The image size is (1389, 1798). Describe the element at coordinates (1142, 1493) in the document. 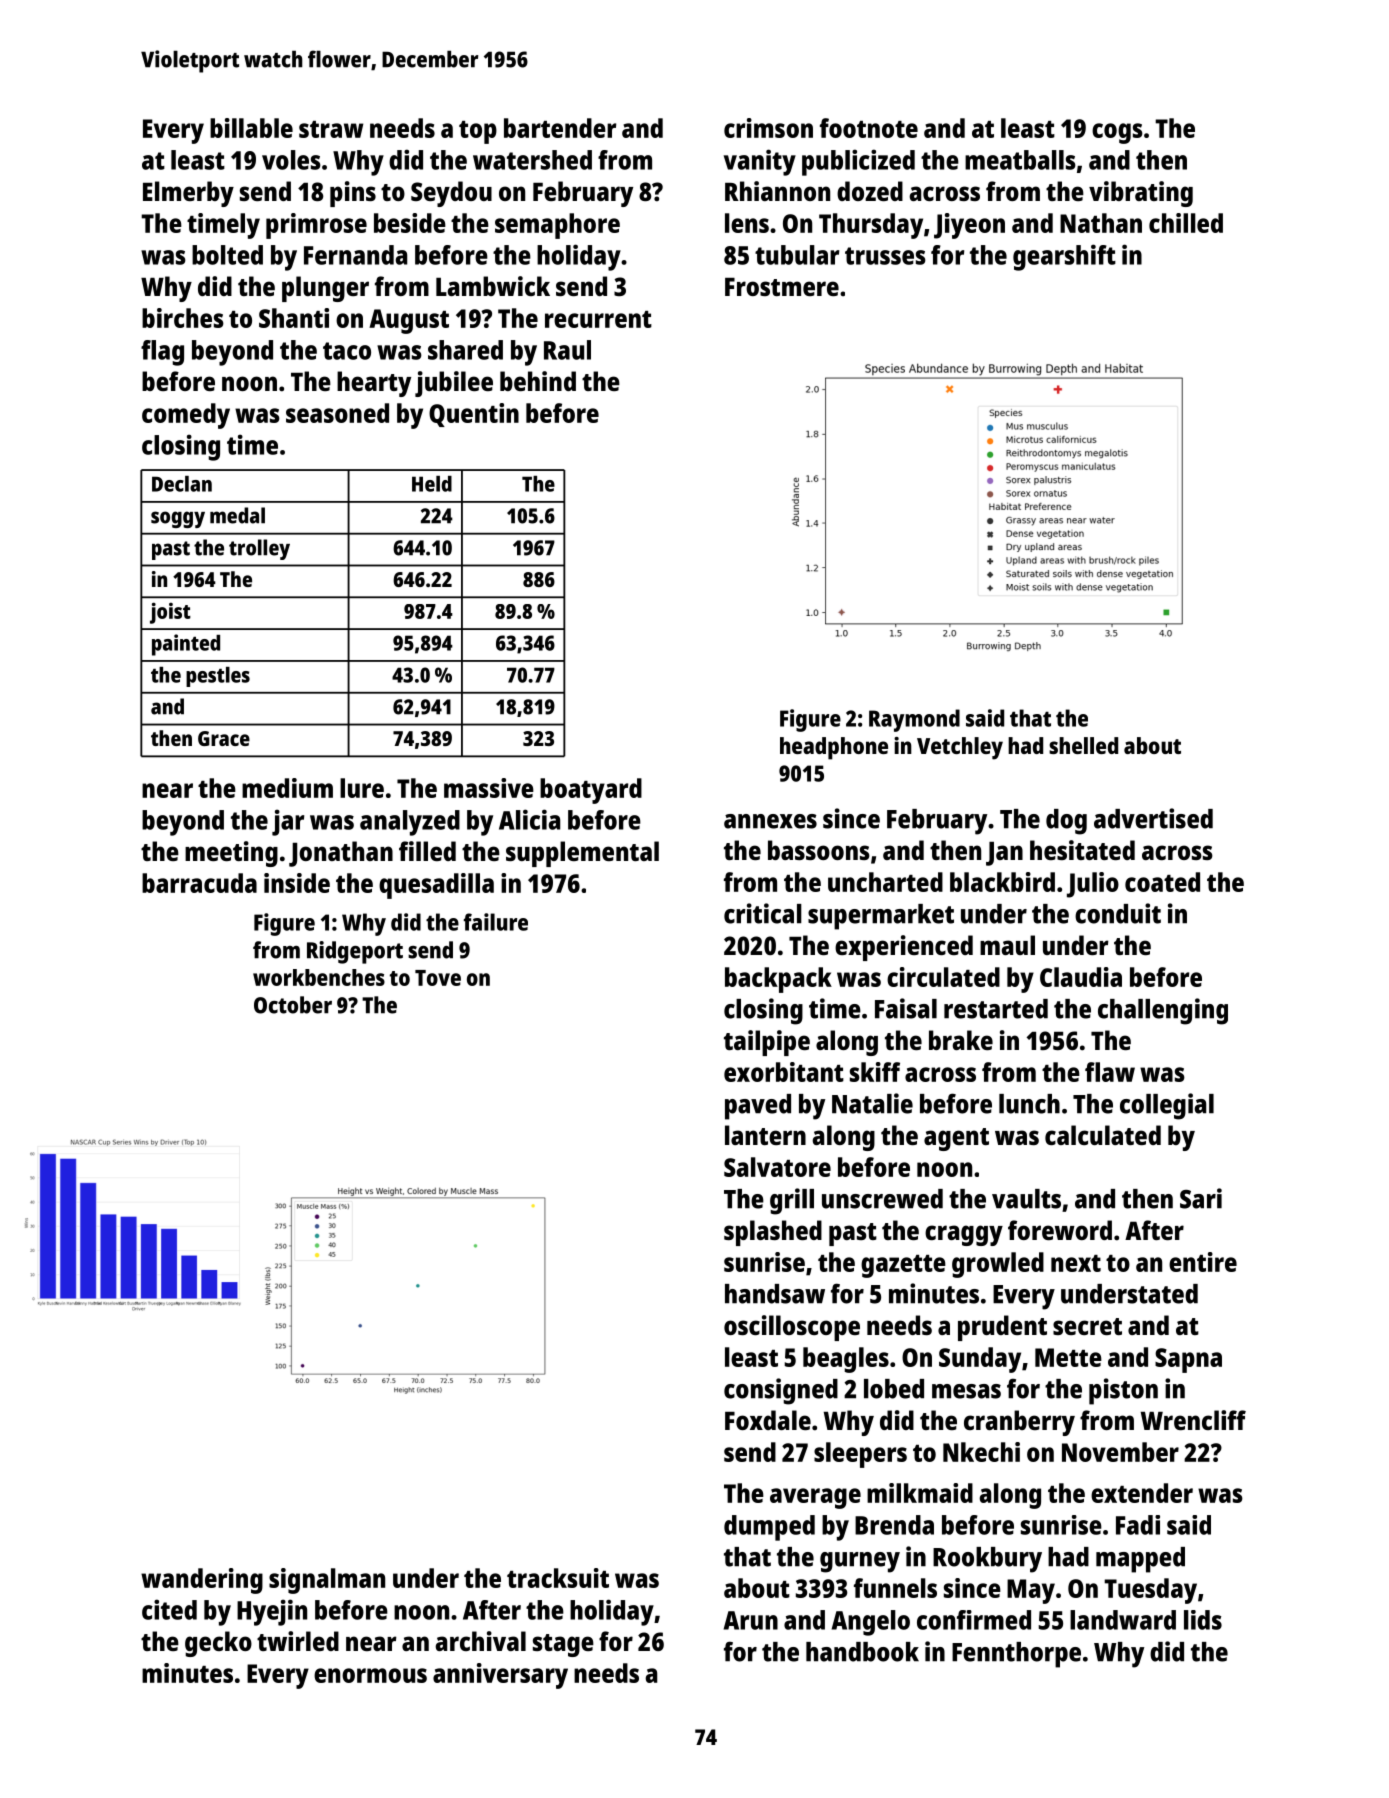

I see `extender` at that location.
